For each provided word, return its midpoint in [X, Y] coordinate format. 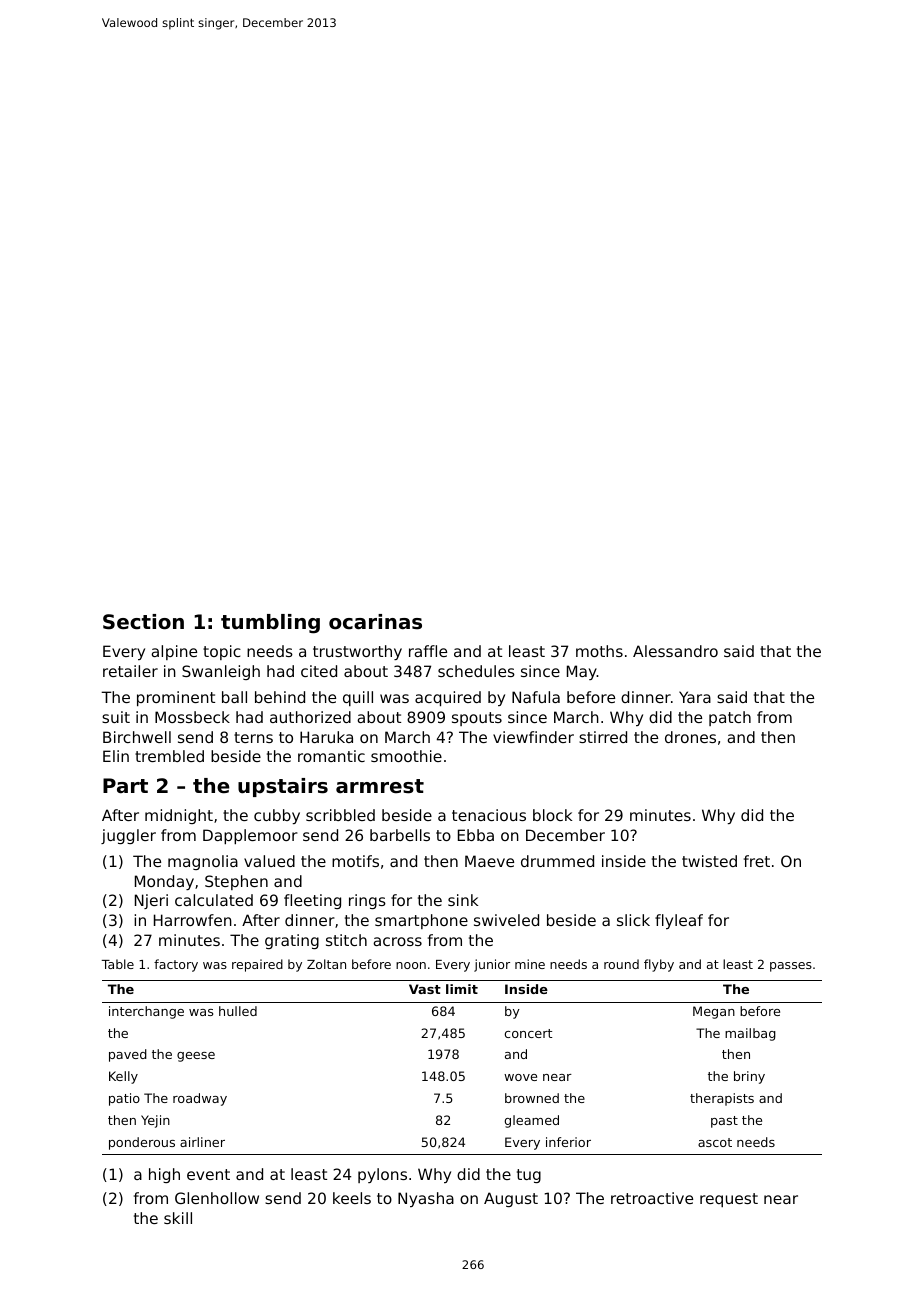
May [582, 672]
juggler [128, 836]
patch [730, 718]
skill [178, 1218]
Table [118, 964]
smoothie [406, 756]
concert [528, 1033]
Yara [695, 697]
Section [143, 622]
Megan [714, 1012]
